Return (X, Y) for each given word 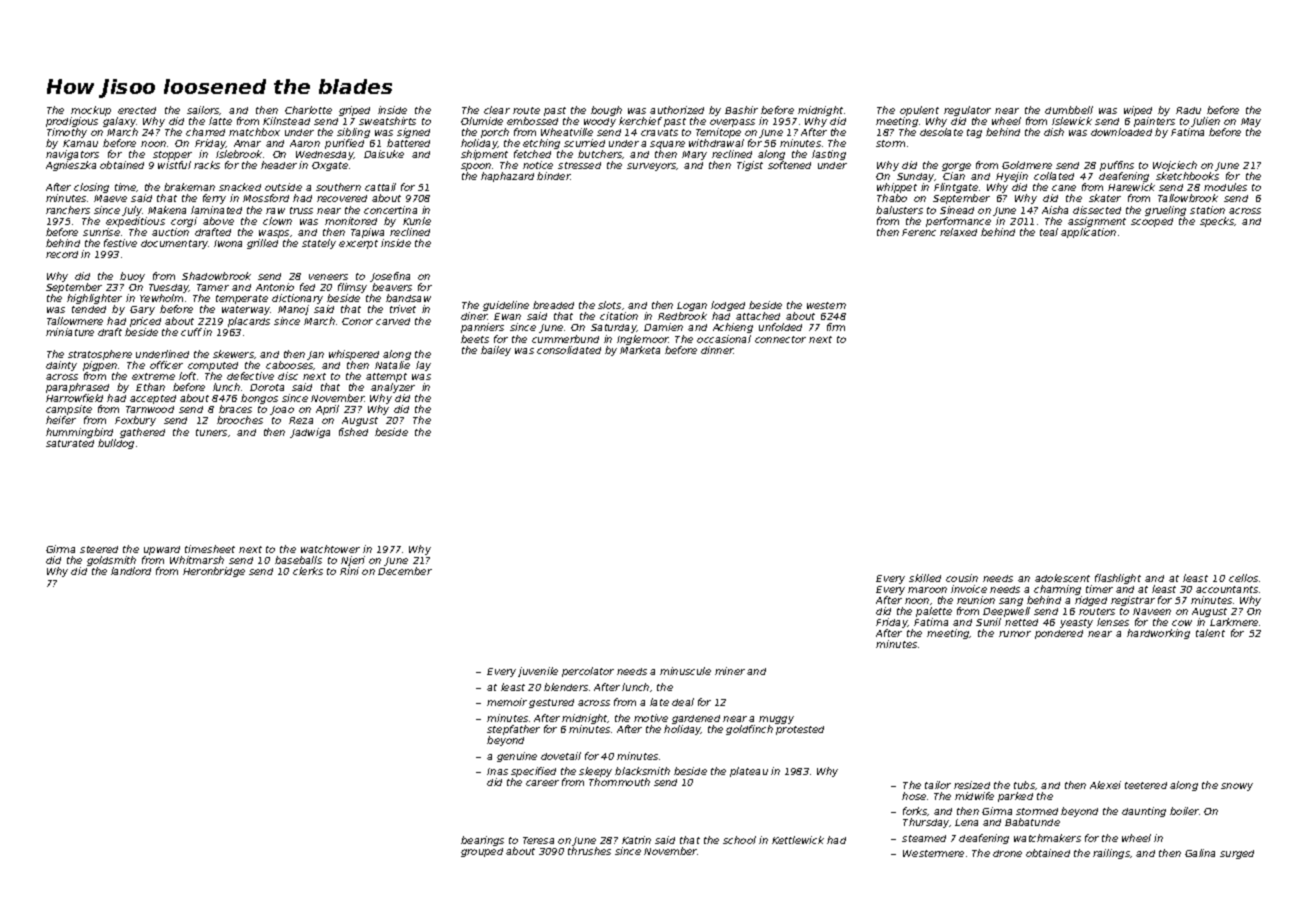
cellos (1243, 578)
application (1088, 233)
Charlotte (308, 110)
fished (353, 432)
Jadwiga (310, 433)
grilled (262, 244)
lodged (728, 307)
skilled (925, 578)
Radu (1188, 110)
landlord (131, 571)
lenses (1113, 622)
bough (606, 111)
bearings (482, 841)
